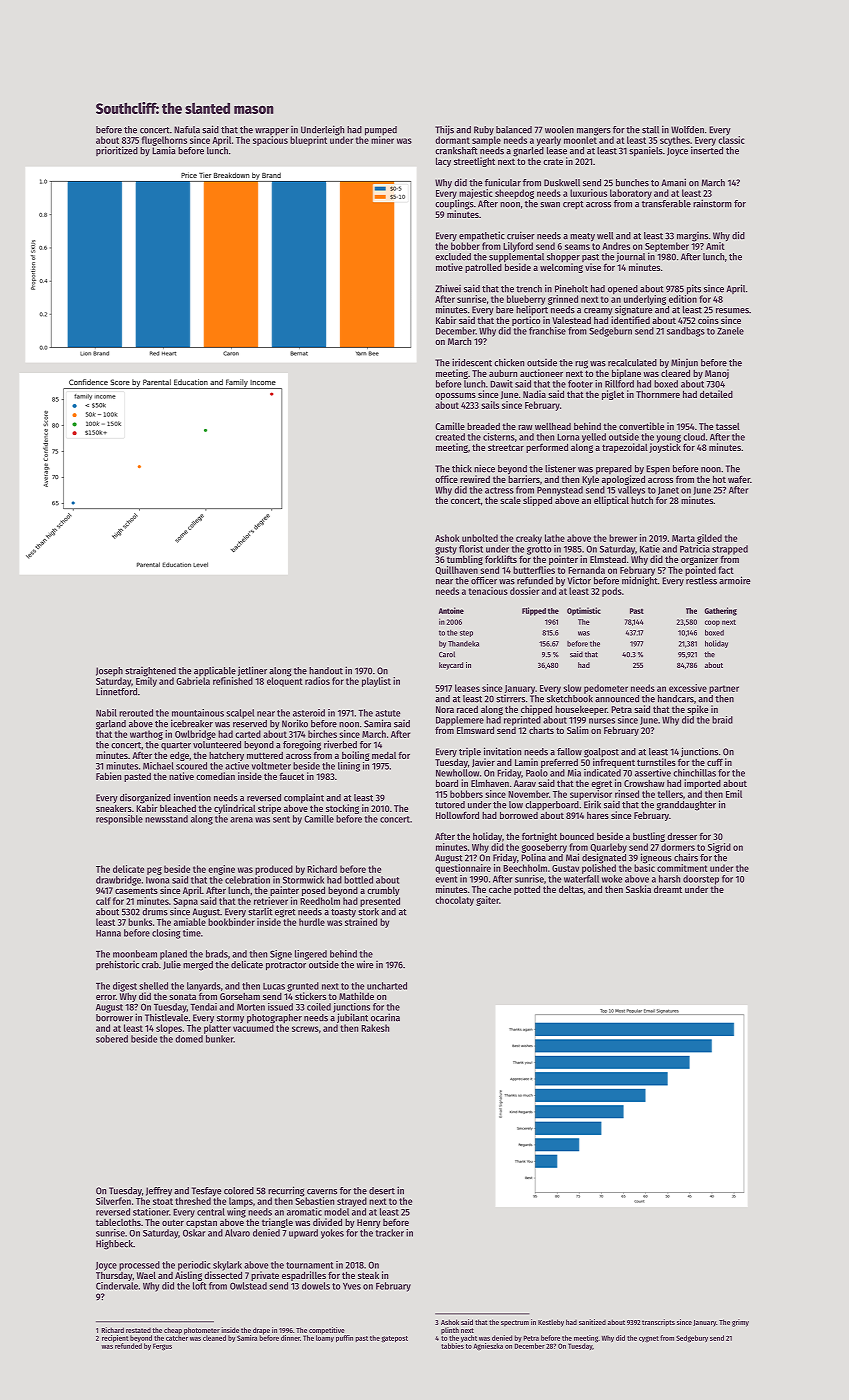 The height and width of the document is (1400, 849). Describe the element at coordinates (150, 672) in the document. I see `straightened` at that location.
